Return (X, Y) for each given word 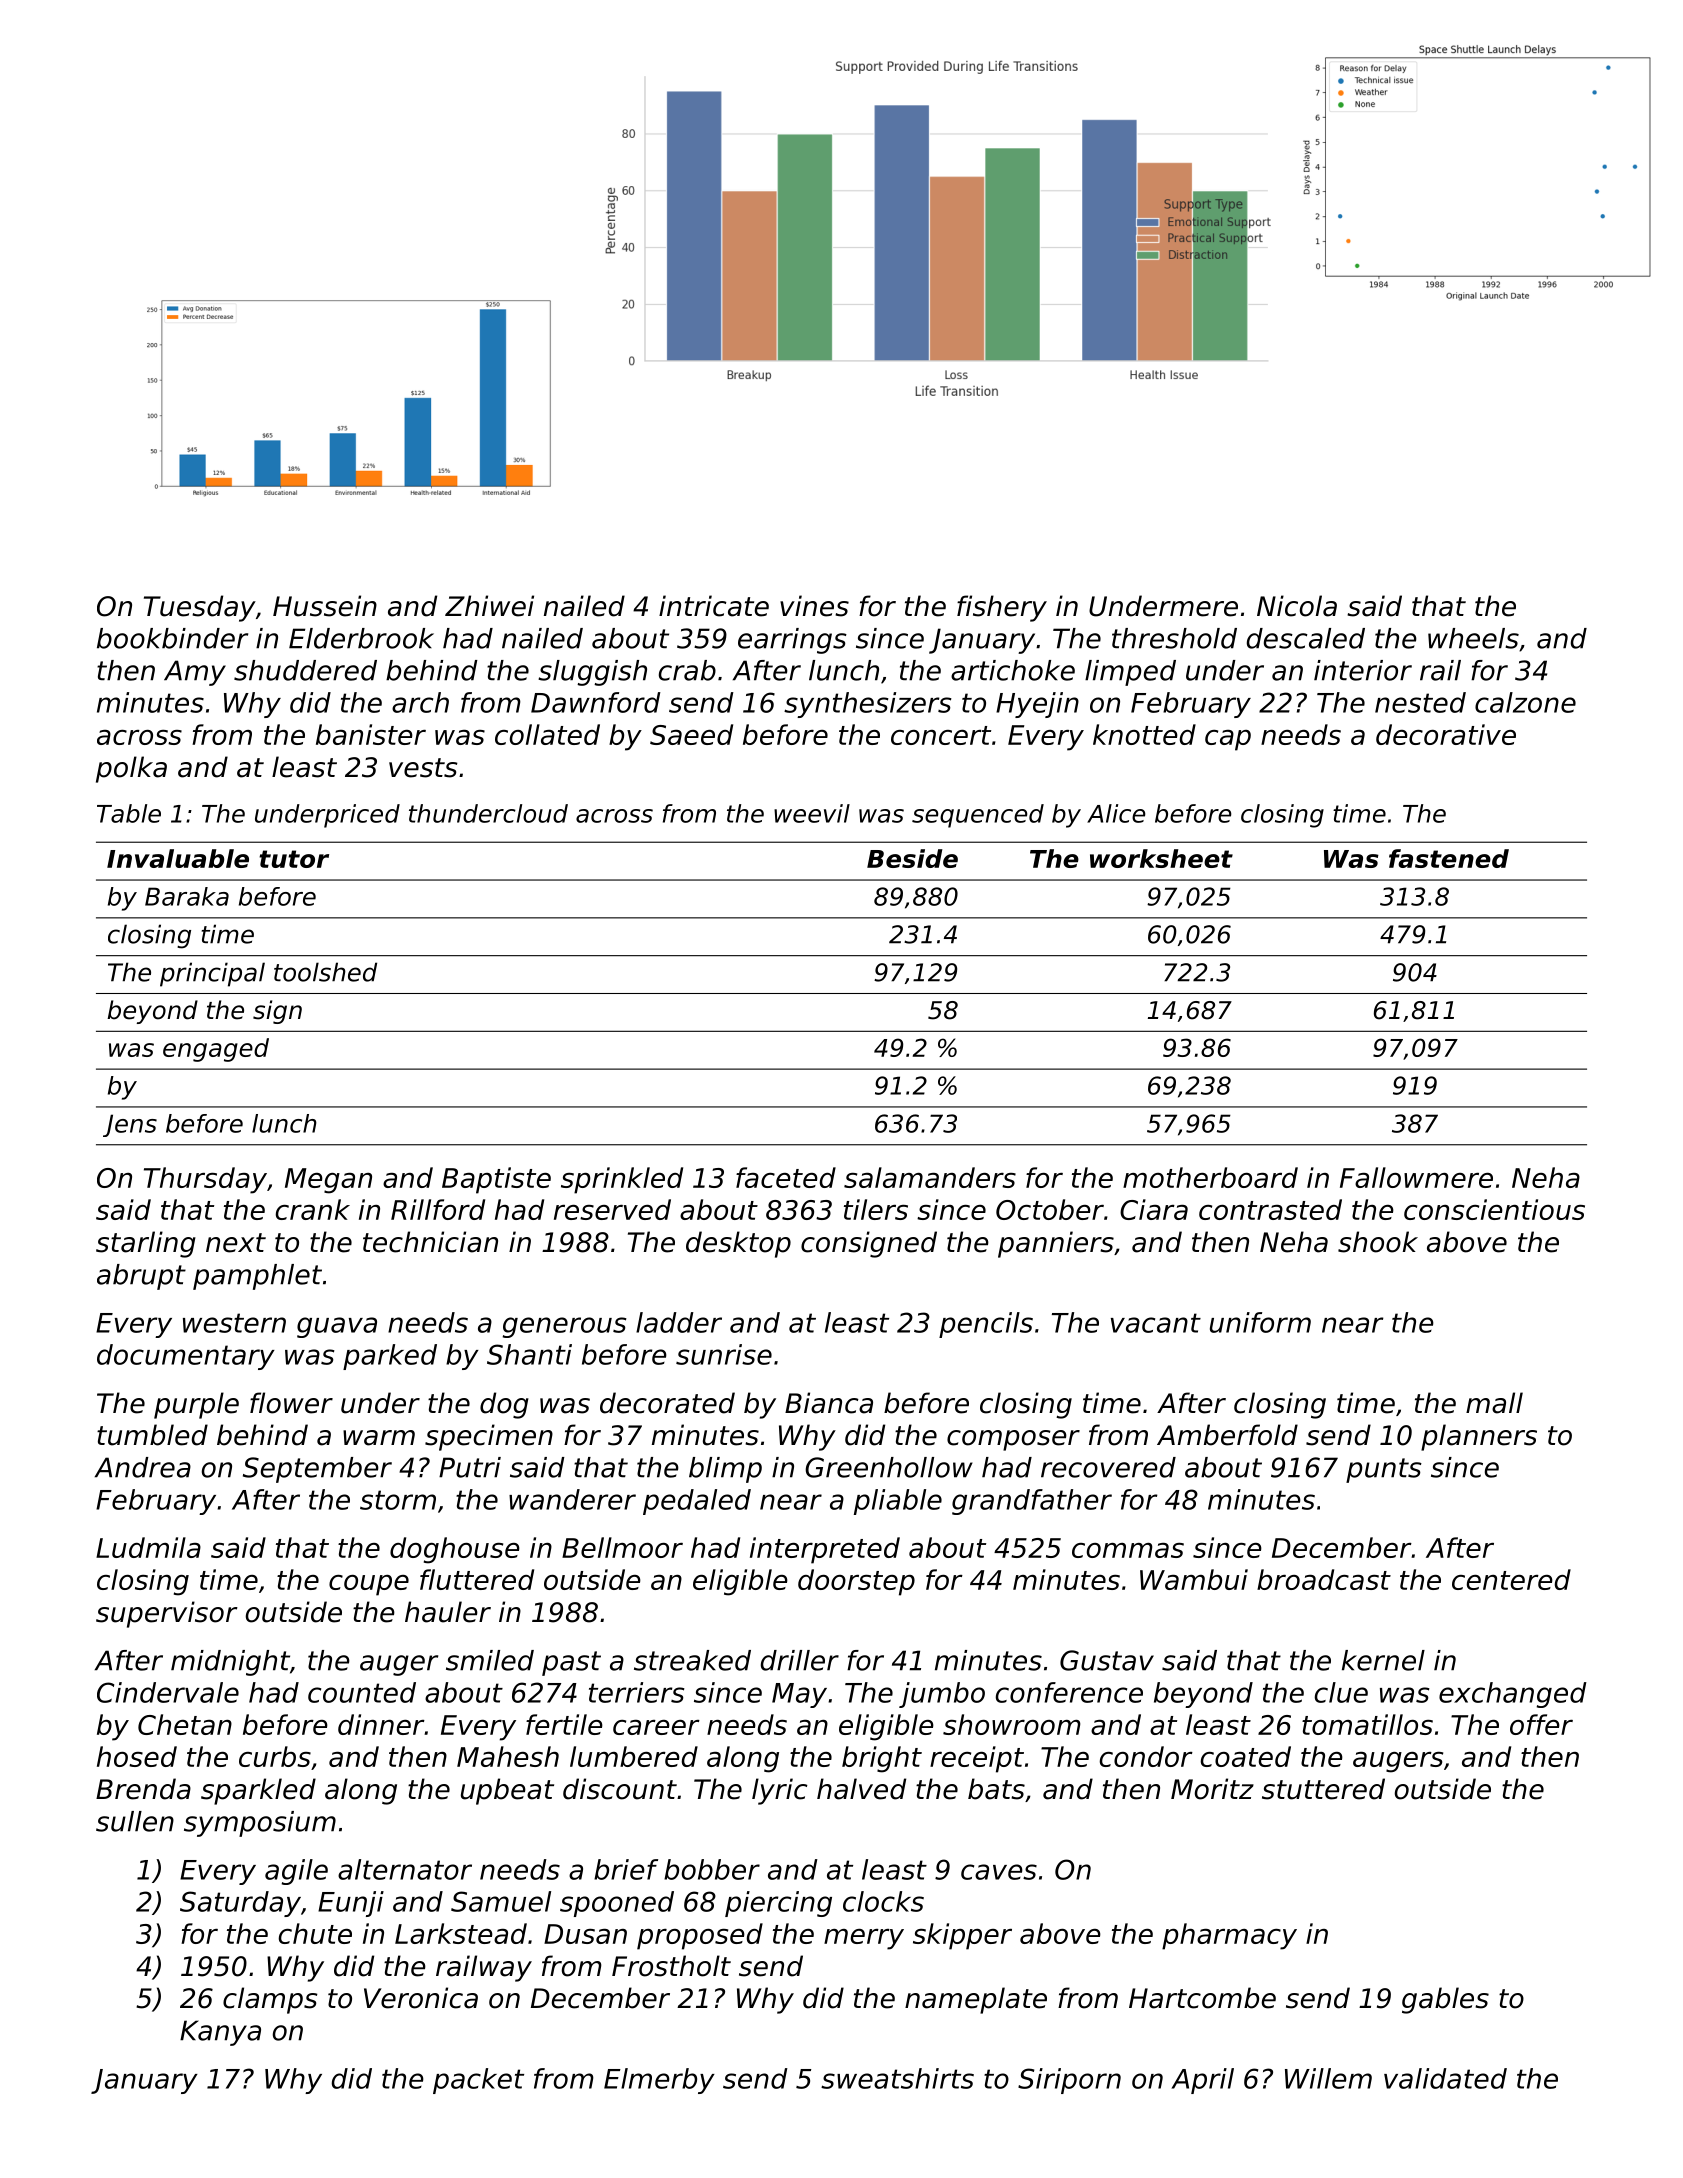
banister (371, 734)
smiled (490, 1660)
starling (146, 1244)
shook (1378, 1242)
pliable (898, 1502)
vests (423, 768)
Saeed (691, 734)
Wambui (1194, 1579)
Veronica (421, 1998)
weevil (812, 813)
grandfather (1032, 1502)
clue (1341, 1692)
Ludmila (148, 1547)
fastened (1449, 858)
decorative (1446, 734)
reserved (612, 1209)
